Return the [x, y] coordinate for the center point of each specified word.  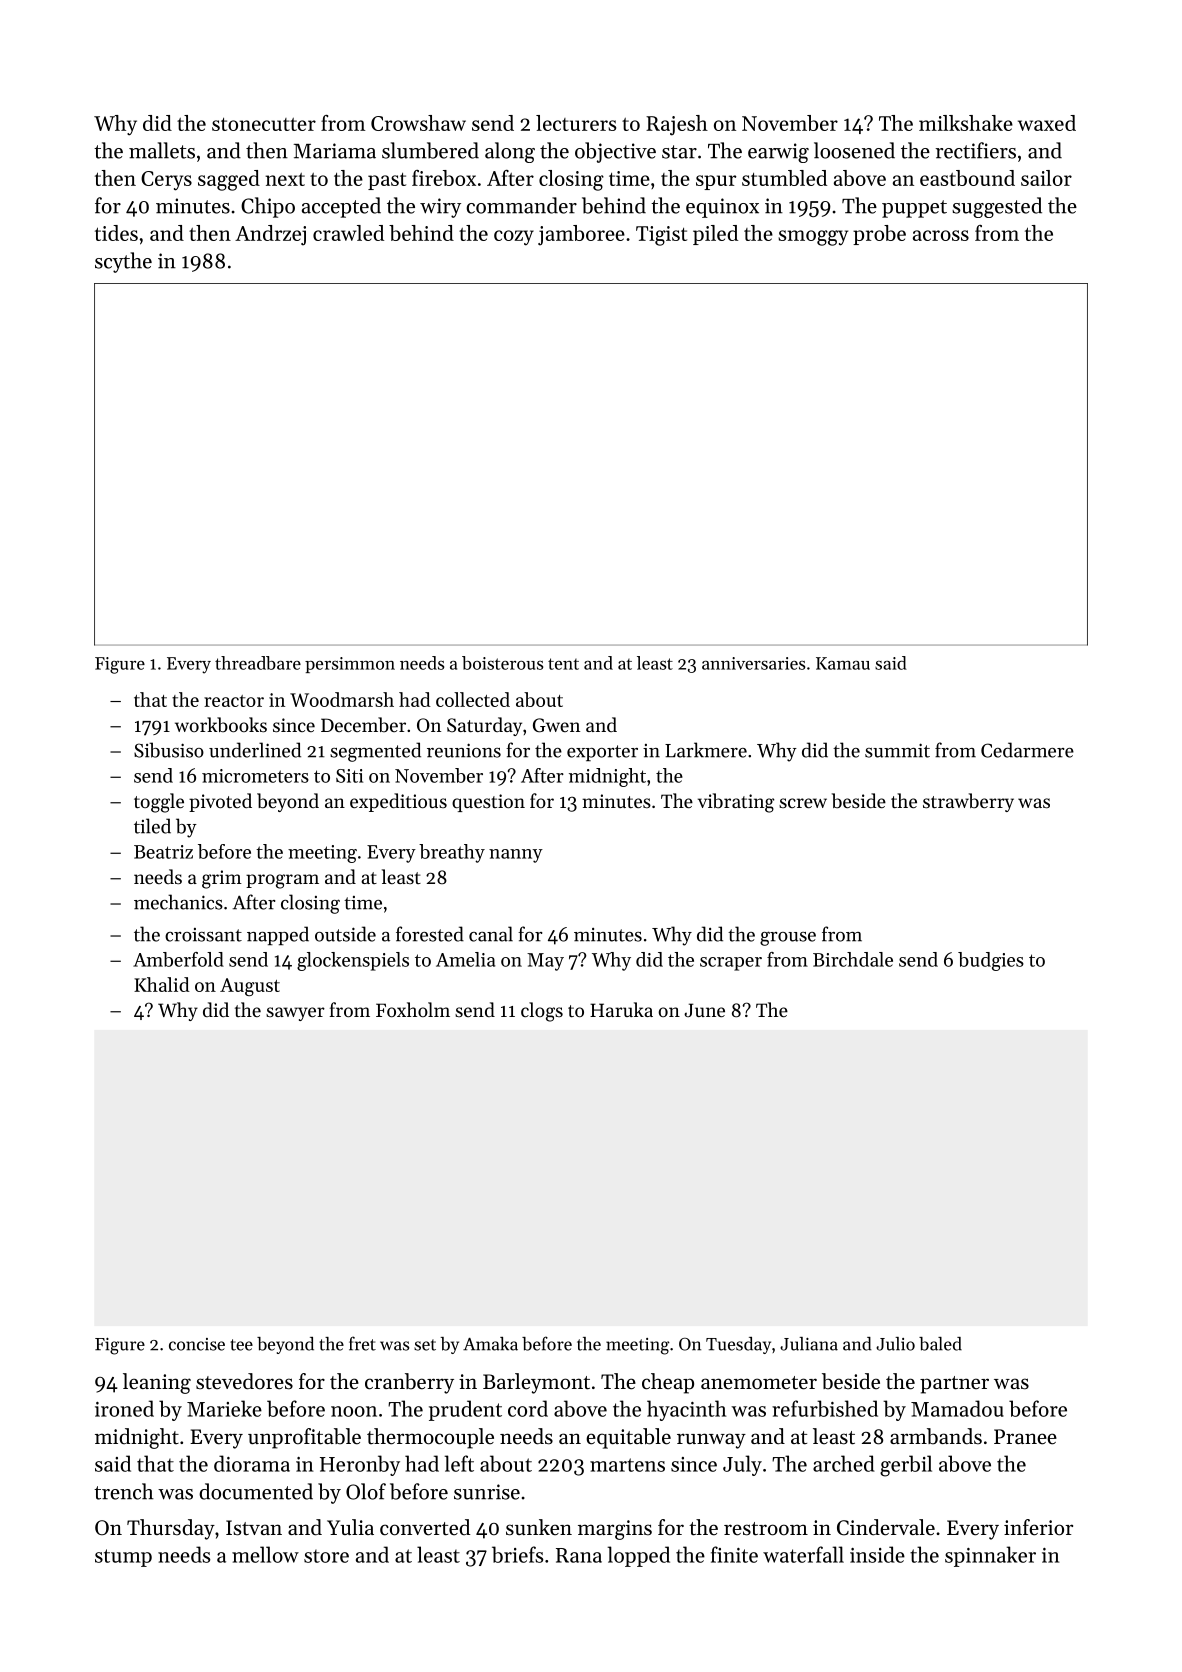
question [488, 803]
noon [354, 1411]
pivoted [220, 802]
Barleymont [536, 1383]
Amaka [490, 1344]
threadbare [258, 663]
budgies [991, 961]
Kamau [843, 663]
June [704, 1010]
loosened [854, 150]
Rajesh [677, 125]
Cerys [166, 181]
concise [197, 1344]
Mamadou [957, 1408]
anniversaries [753, 663]
